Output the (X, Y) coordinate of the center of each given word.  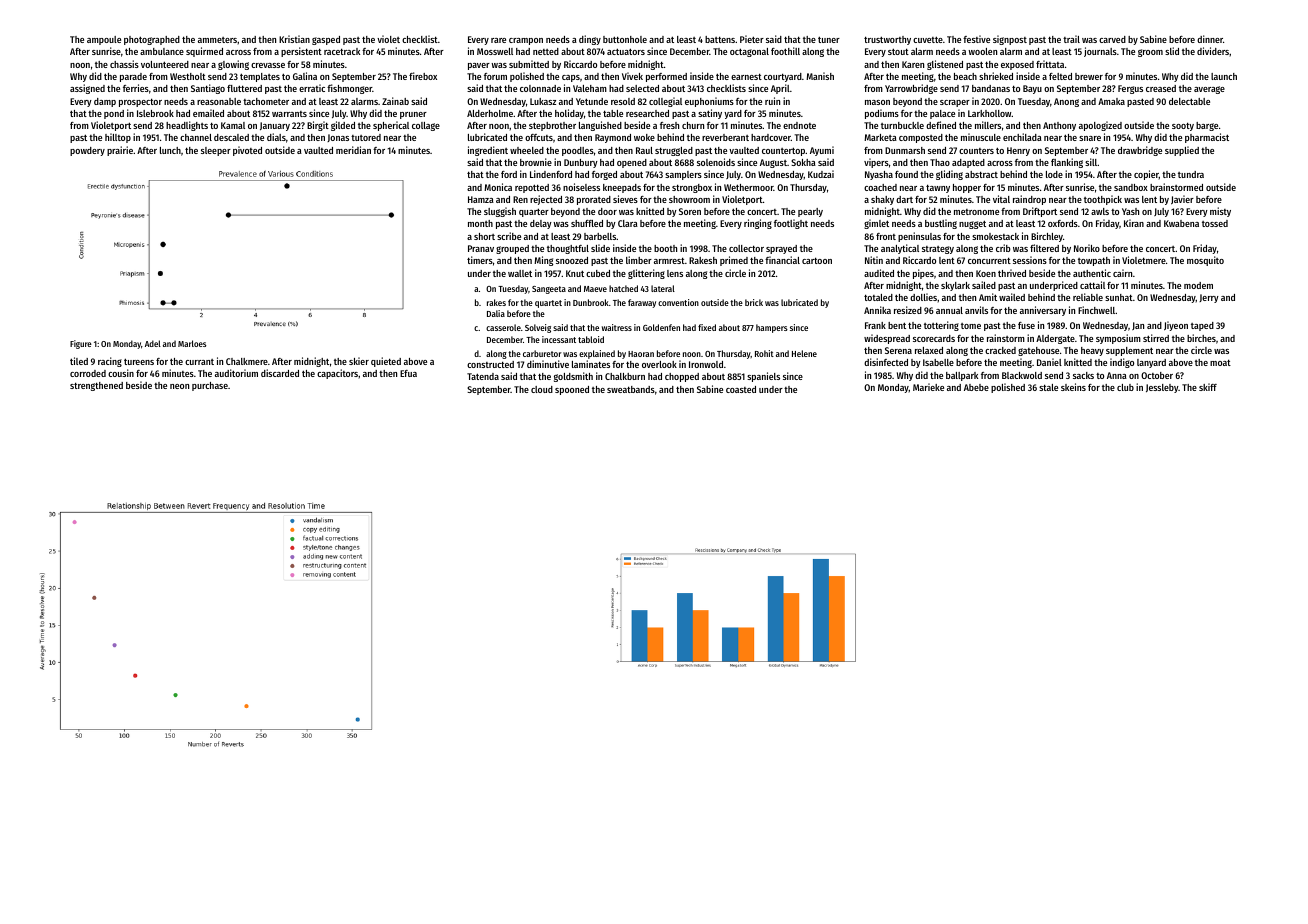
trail (1071, 39)
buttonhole (625, 39)
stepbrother (552, 126)
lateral (663, 288)
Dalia (496, 313)
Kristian (294, 39)
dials (276, 137)
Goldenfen (661, 327)
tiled (79, 361)
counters (976, 151)
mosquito (1205, 261)
